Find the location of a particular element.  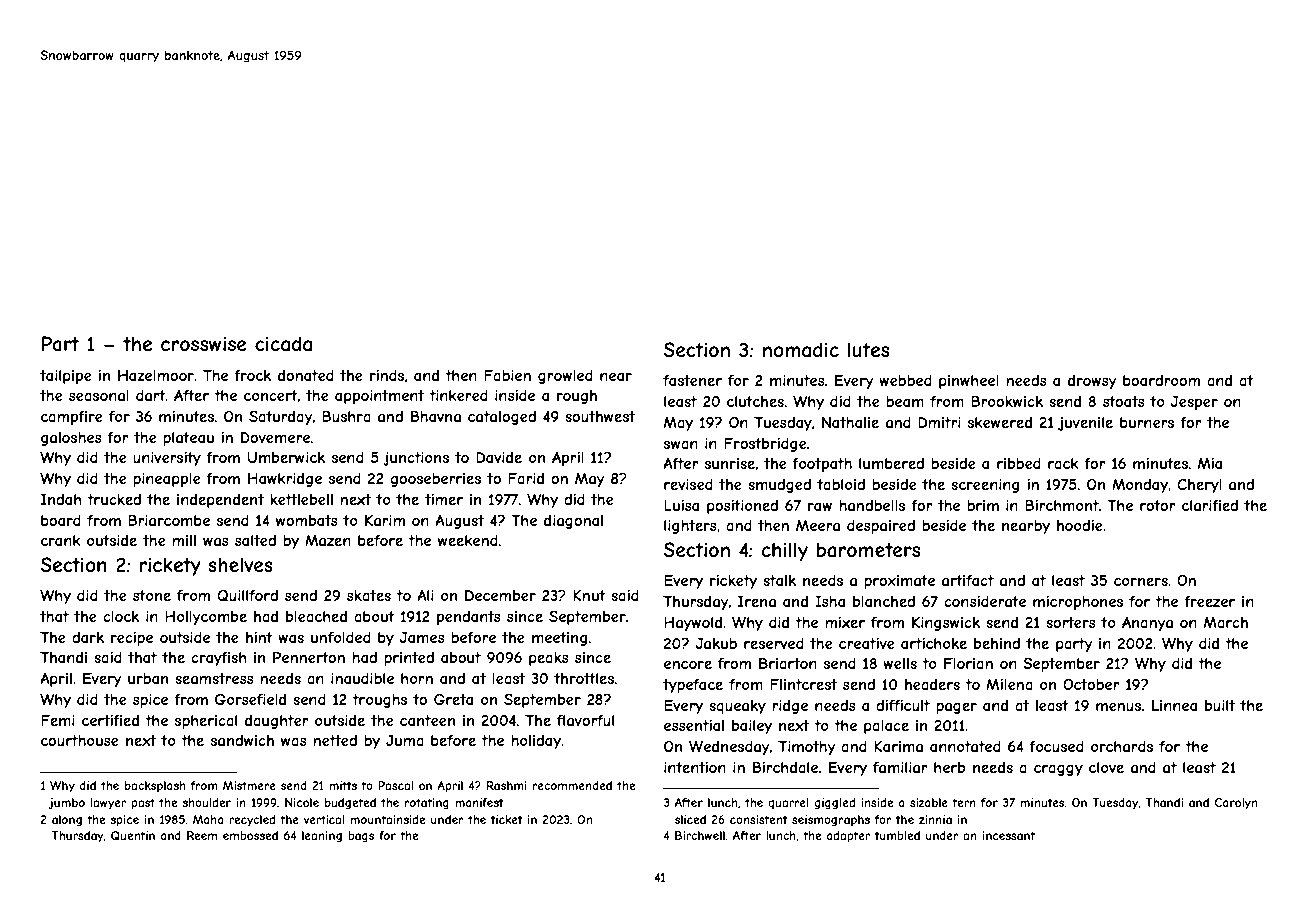

Quentin is located at coordinates (133, 835).
